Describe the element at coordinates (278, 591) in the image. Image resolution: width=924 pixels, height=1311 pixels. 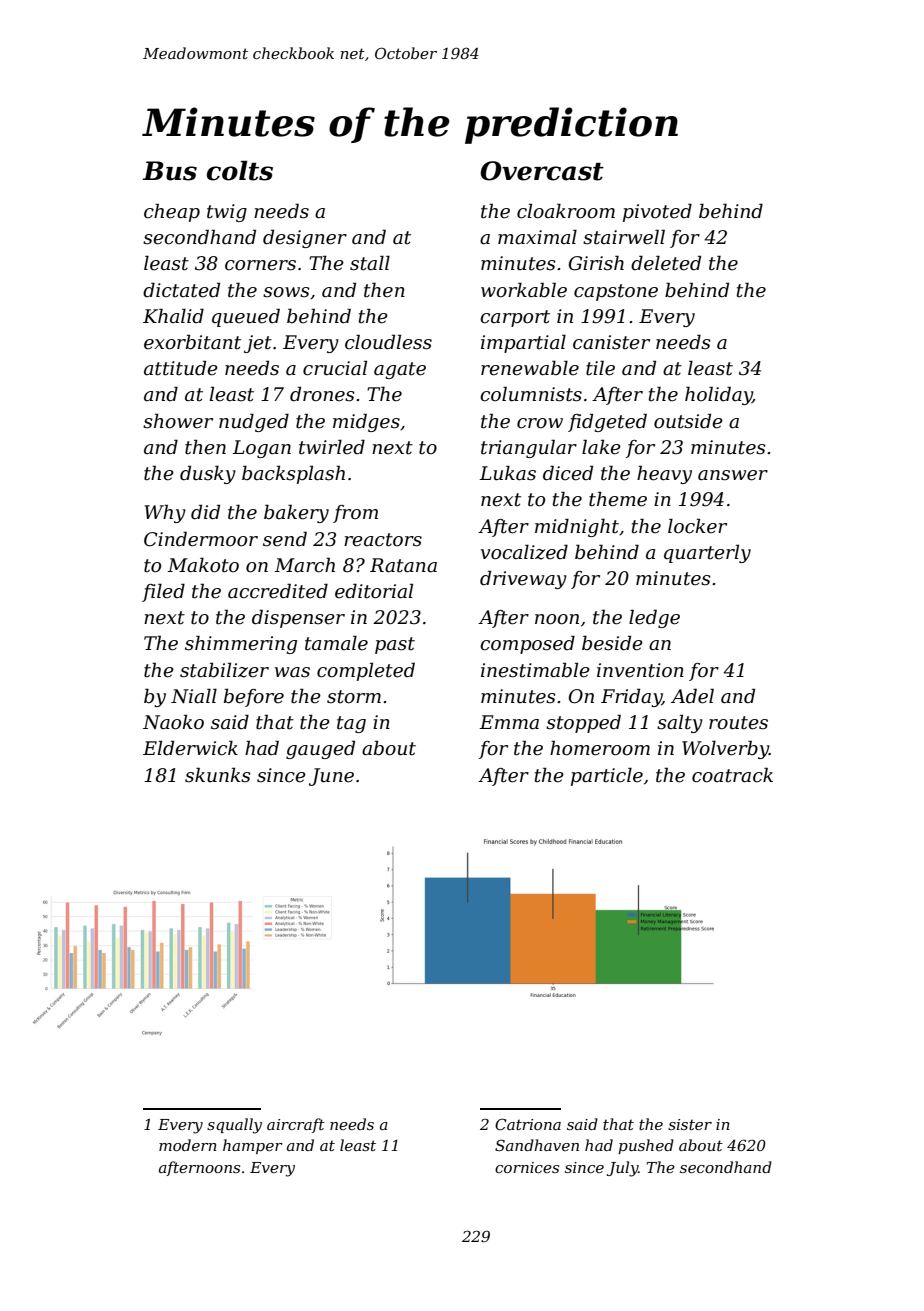
I see `accredited` at that location.
